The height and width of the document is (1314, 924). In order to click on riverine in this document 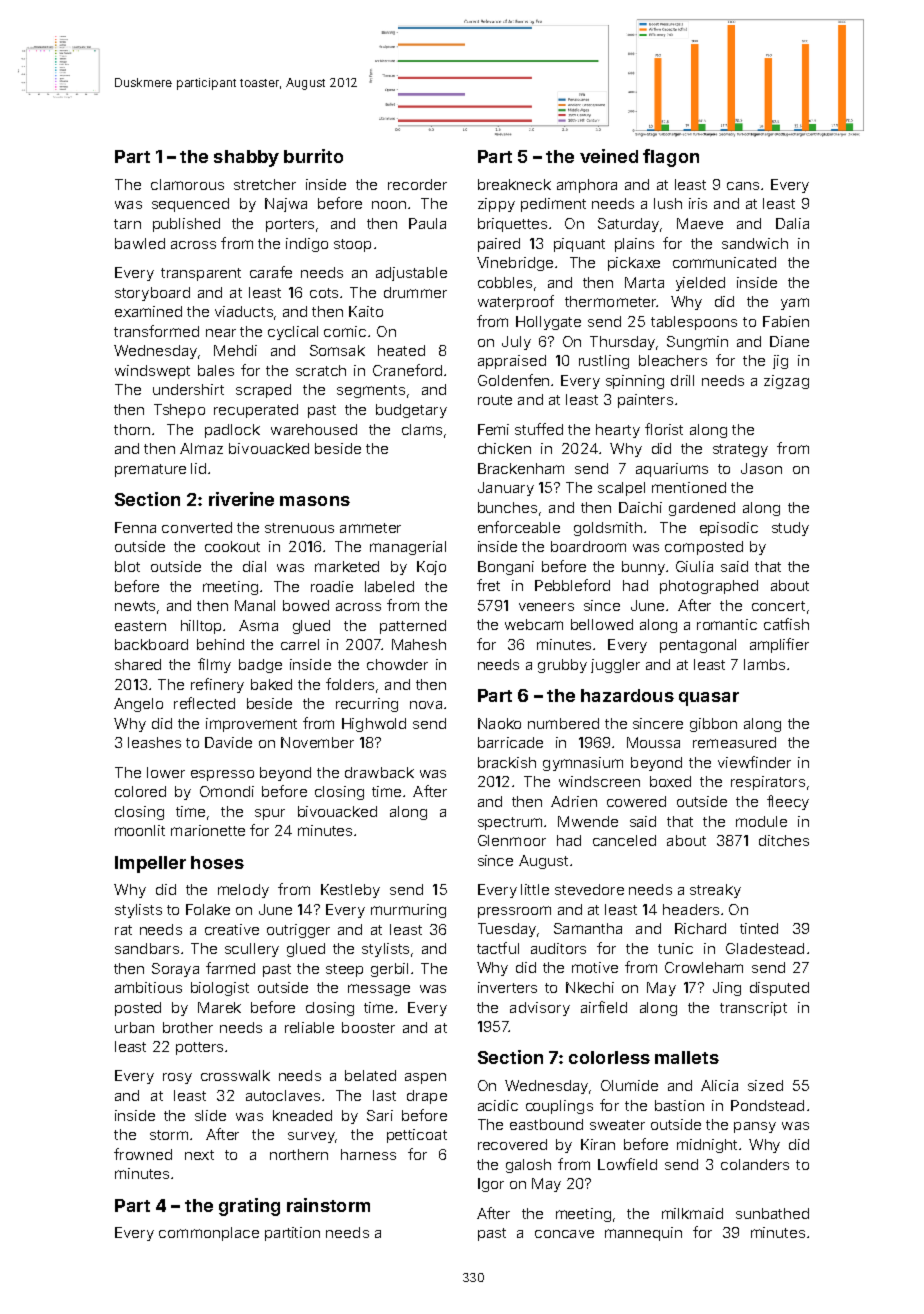, I will do `click(241, 499)`.
